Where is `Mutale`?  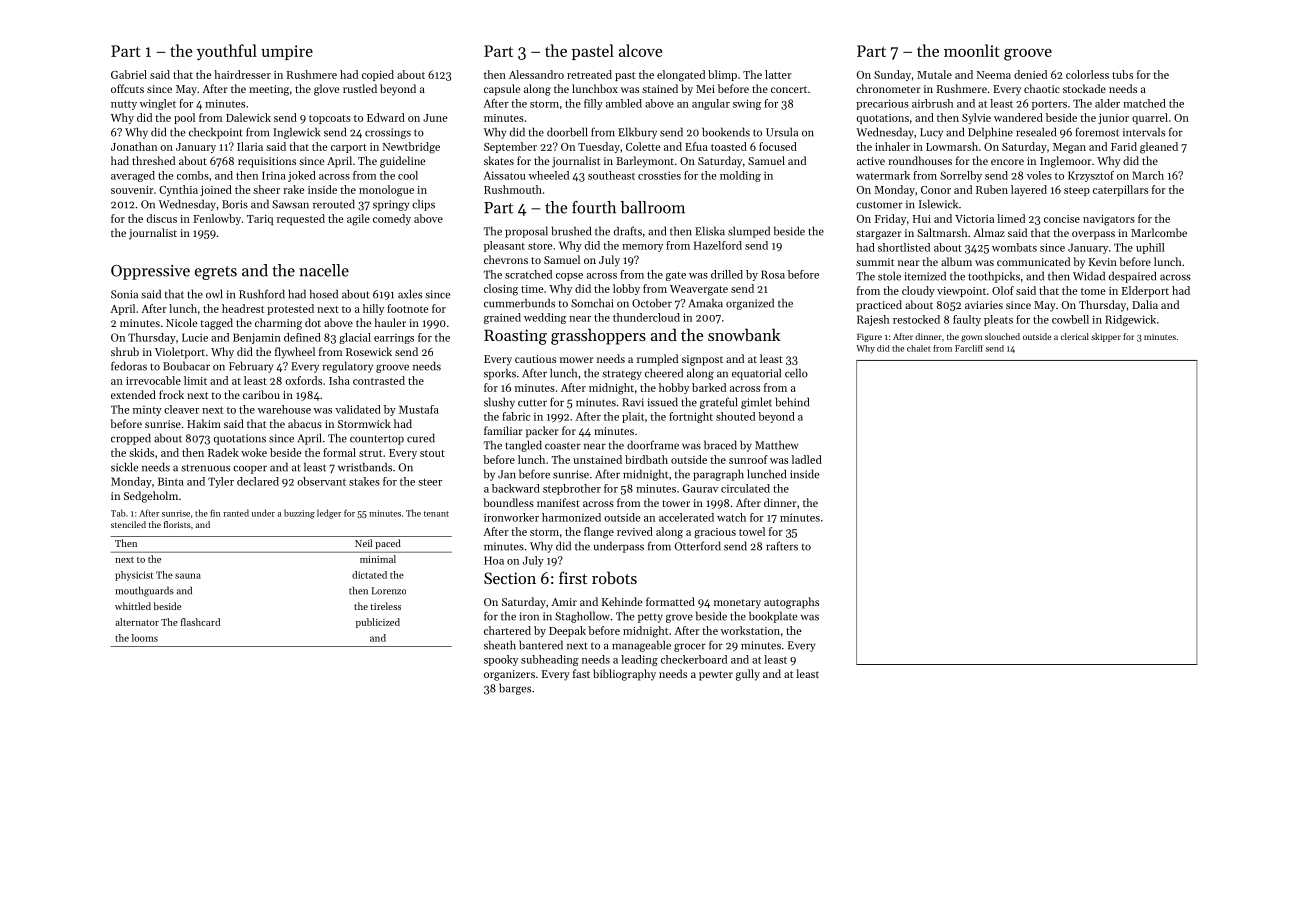 Mutale is located at coordinates (934, 74).
